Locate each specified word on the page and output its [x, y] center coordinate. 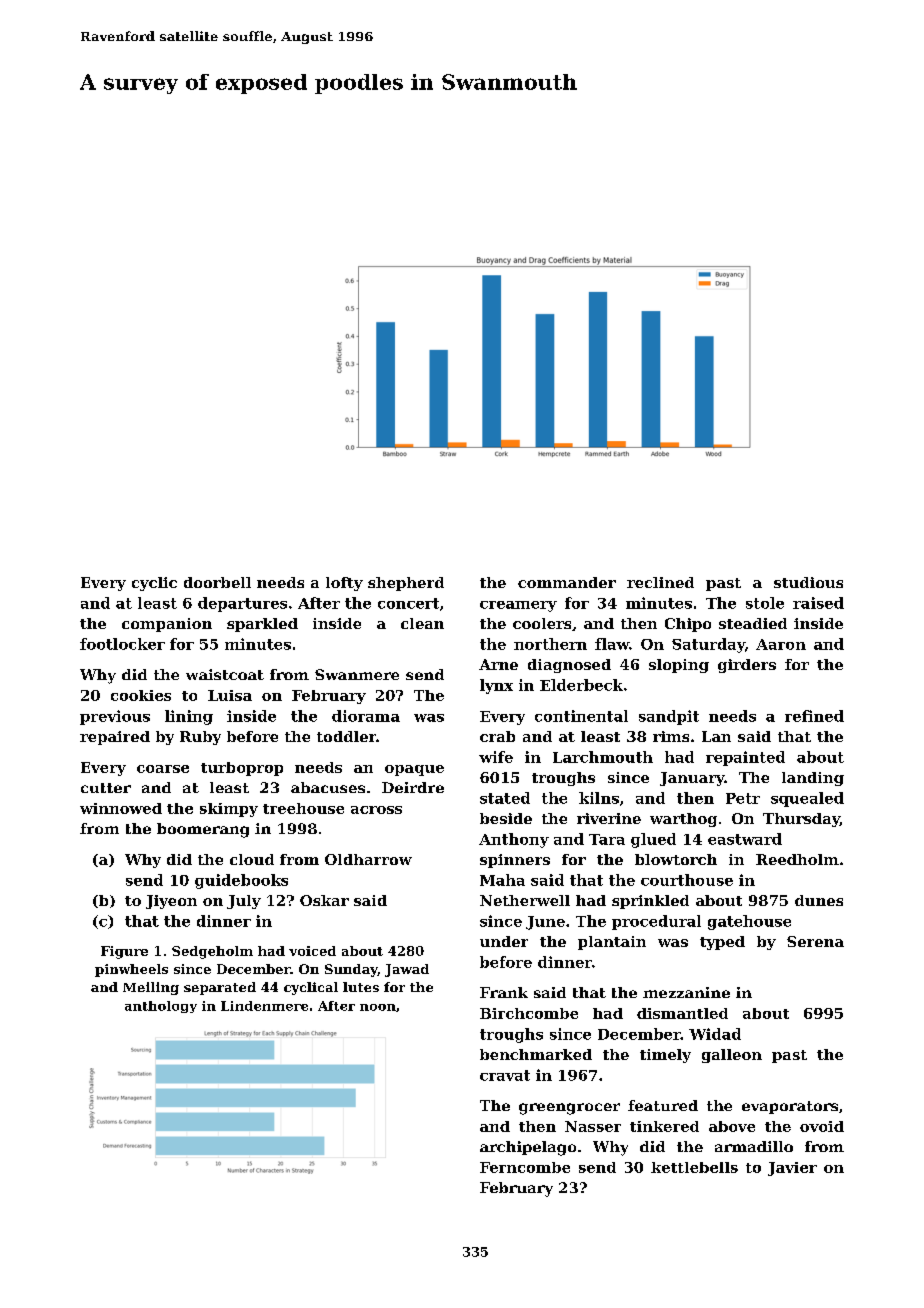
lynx [496, 686]
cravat [505, 1075]
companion [167, 625]
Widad [715, 1034]
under [504, 941]
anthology [161, 1007]
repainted [745, 758]
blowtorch [676, 859]
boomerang [203, 830]
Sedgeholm [212, 952]
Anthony [514, 840]
